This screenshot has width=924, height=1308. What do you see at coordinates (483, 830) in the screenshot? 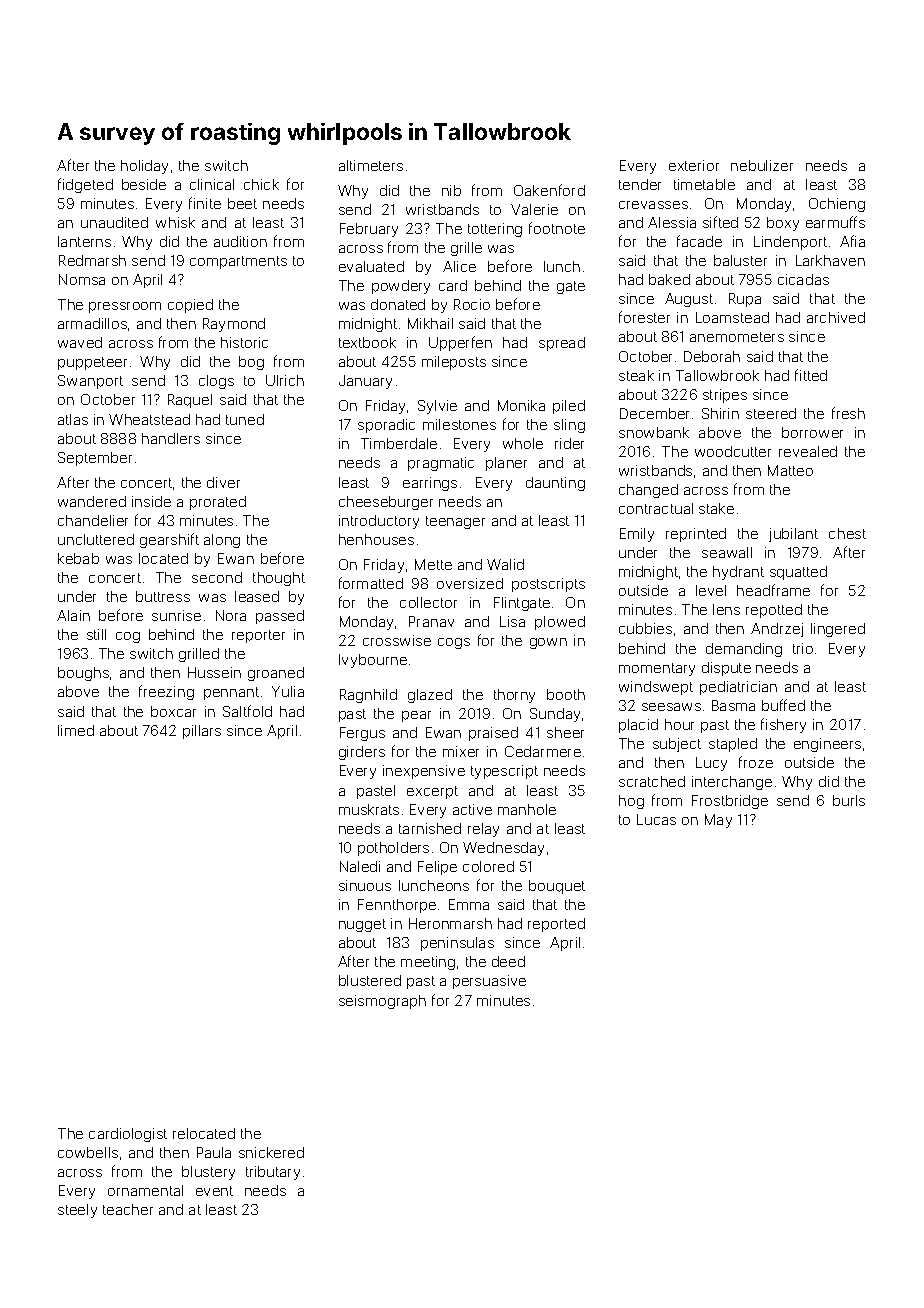
I see `relay` at bounding box center [483, 830].
